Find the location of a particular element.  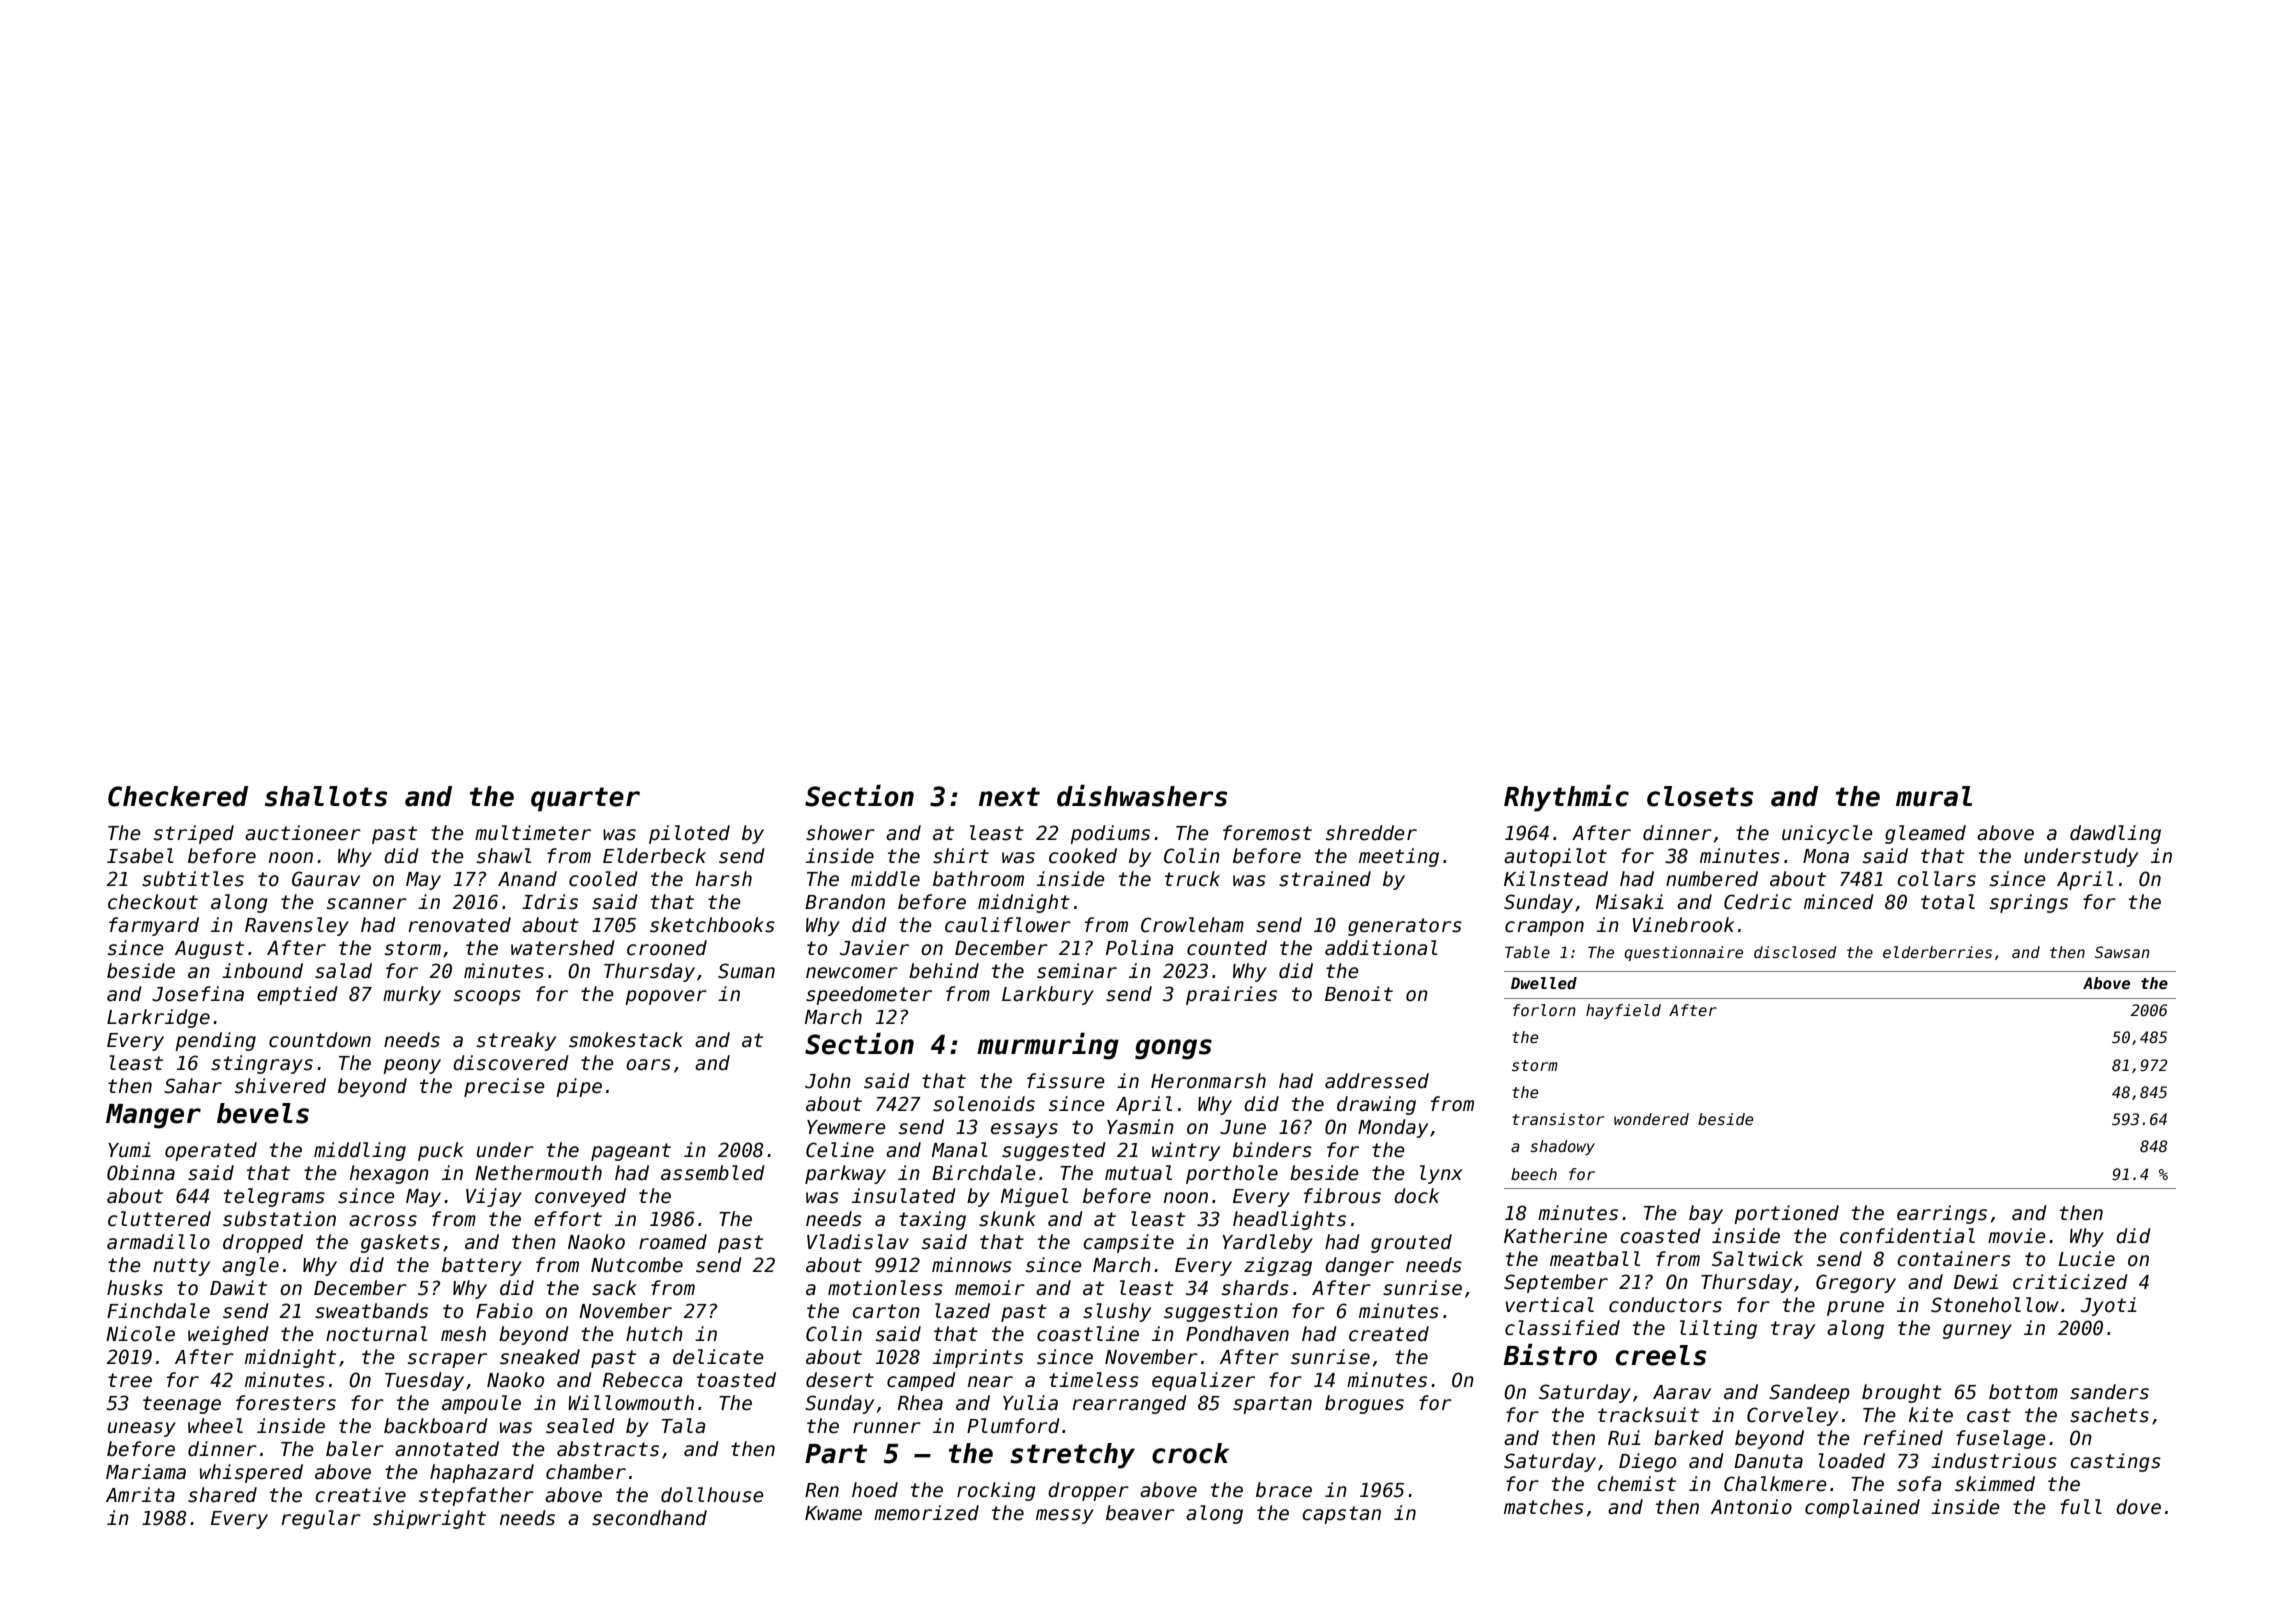

conductors is located at coordinates (1665, 1305).
